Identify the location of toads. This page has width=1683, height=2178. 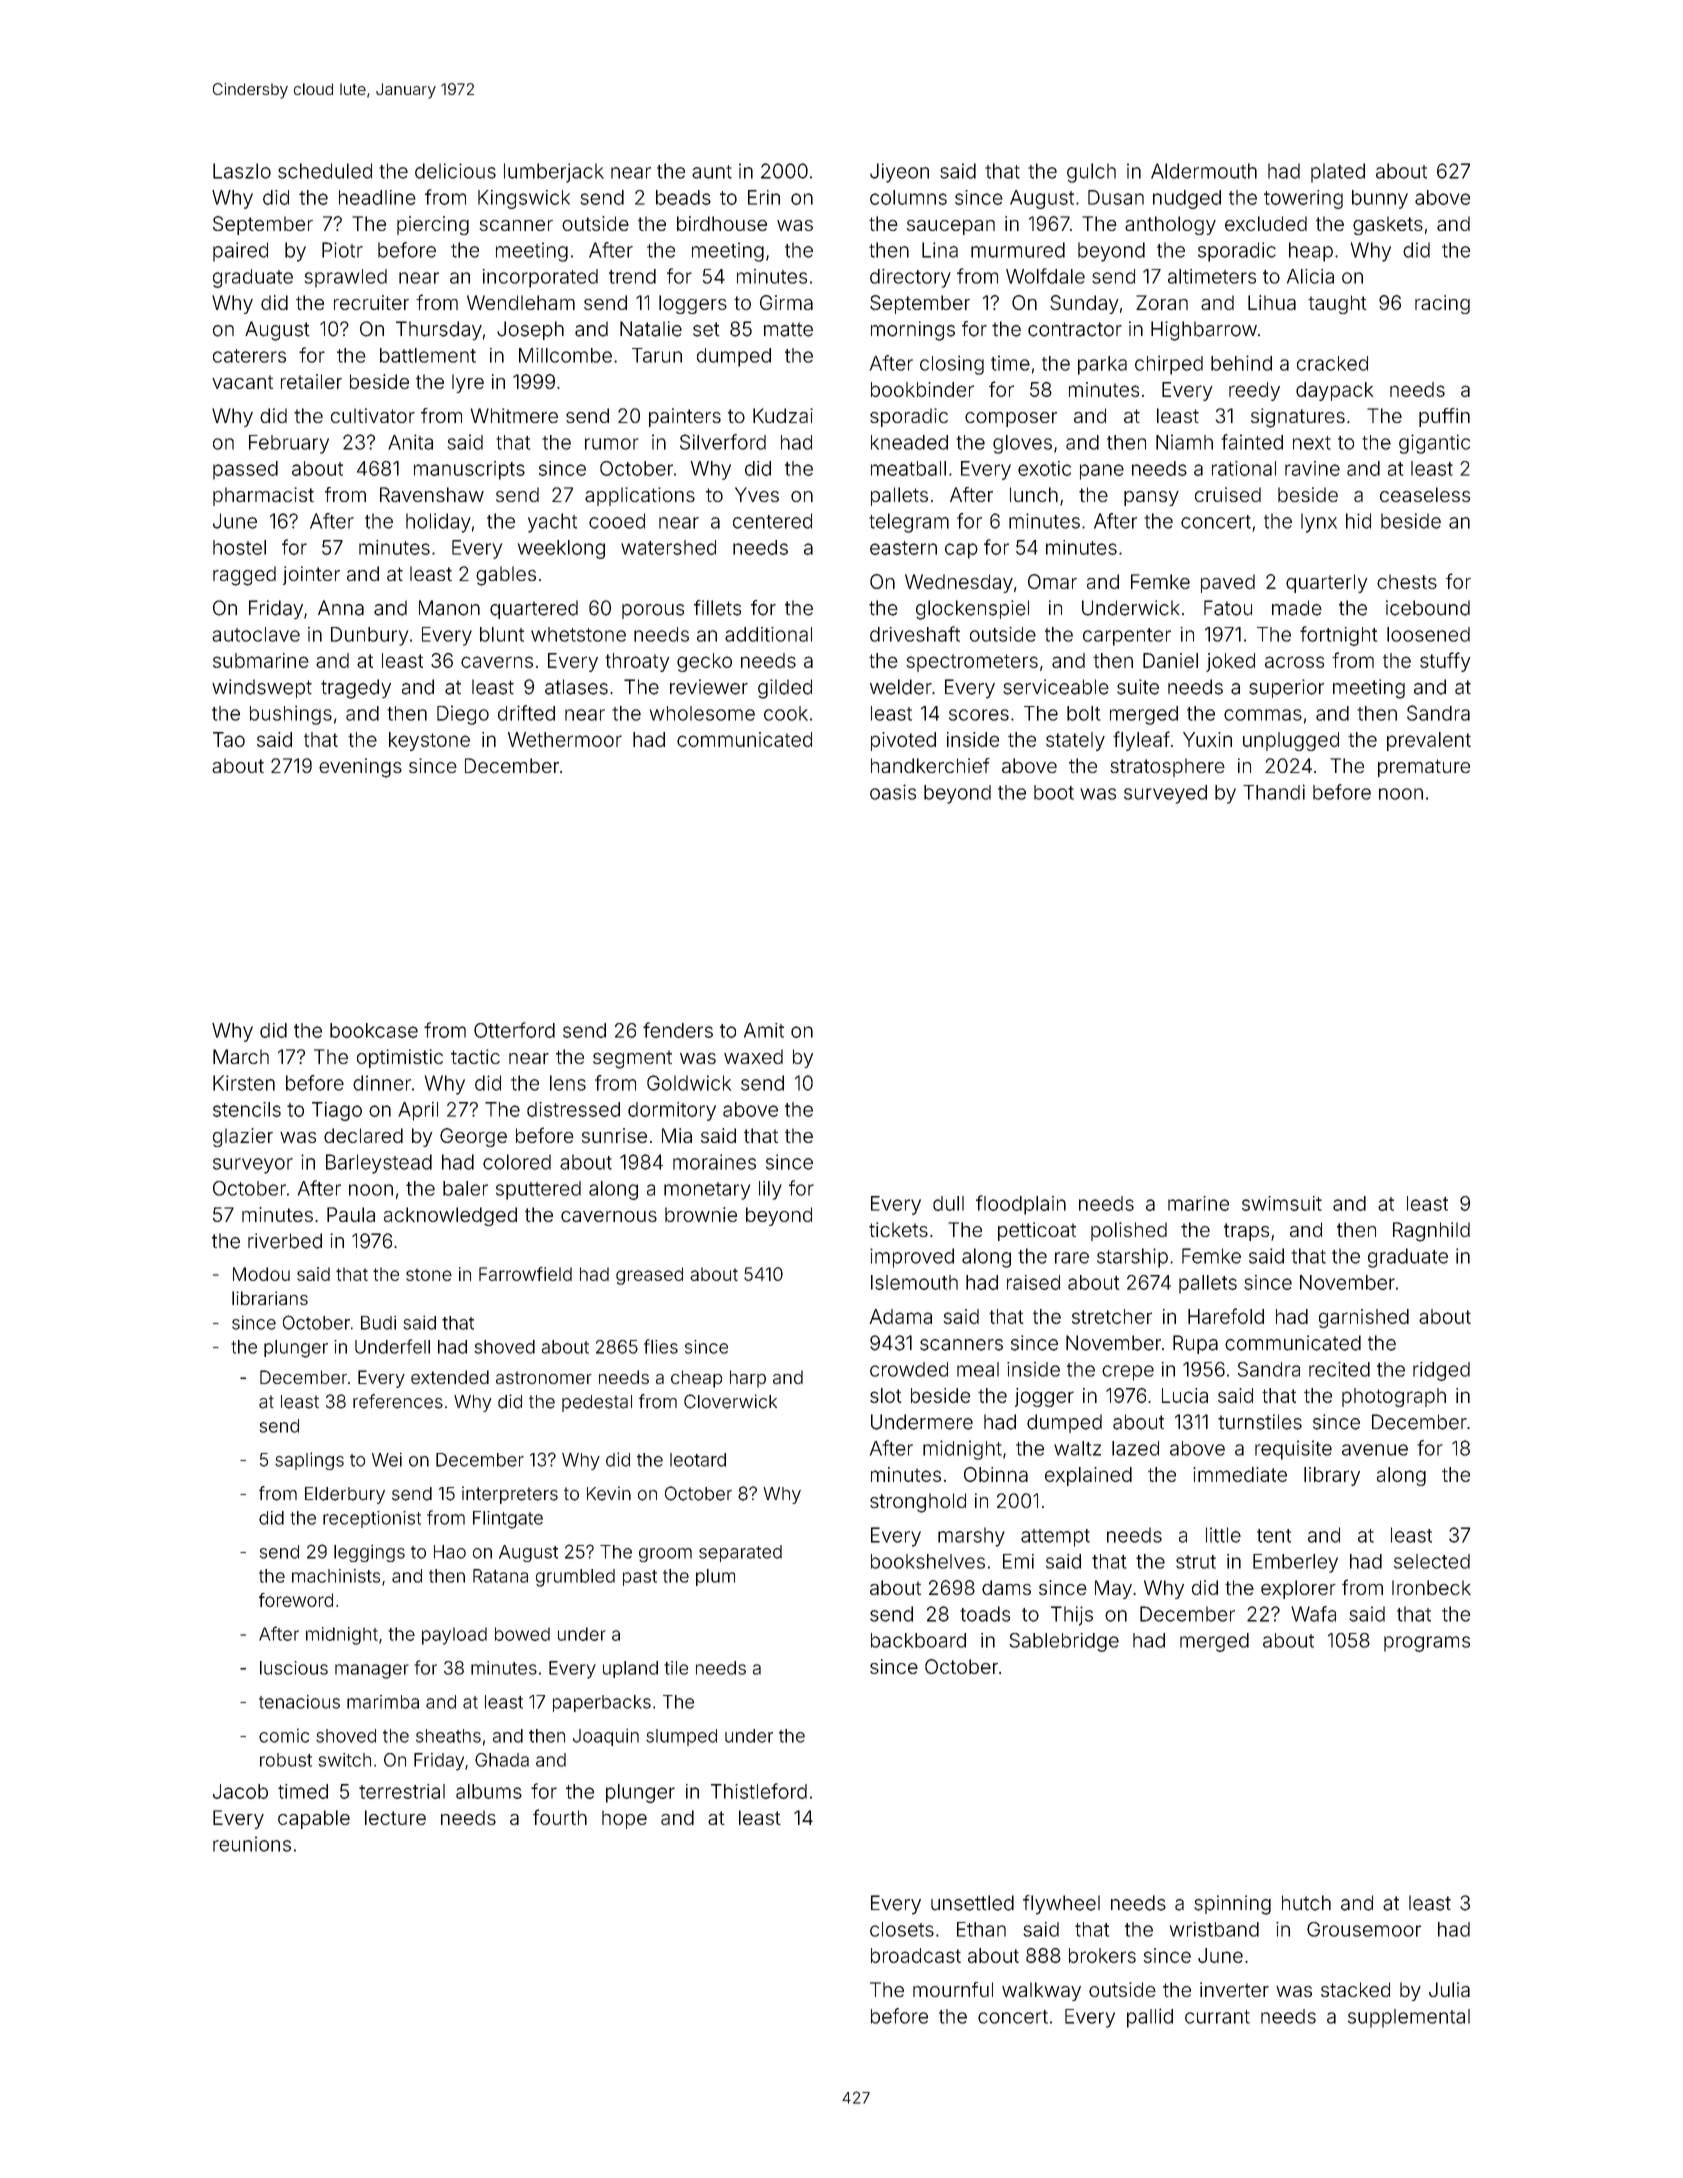
(985, 1614).
